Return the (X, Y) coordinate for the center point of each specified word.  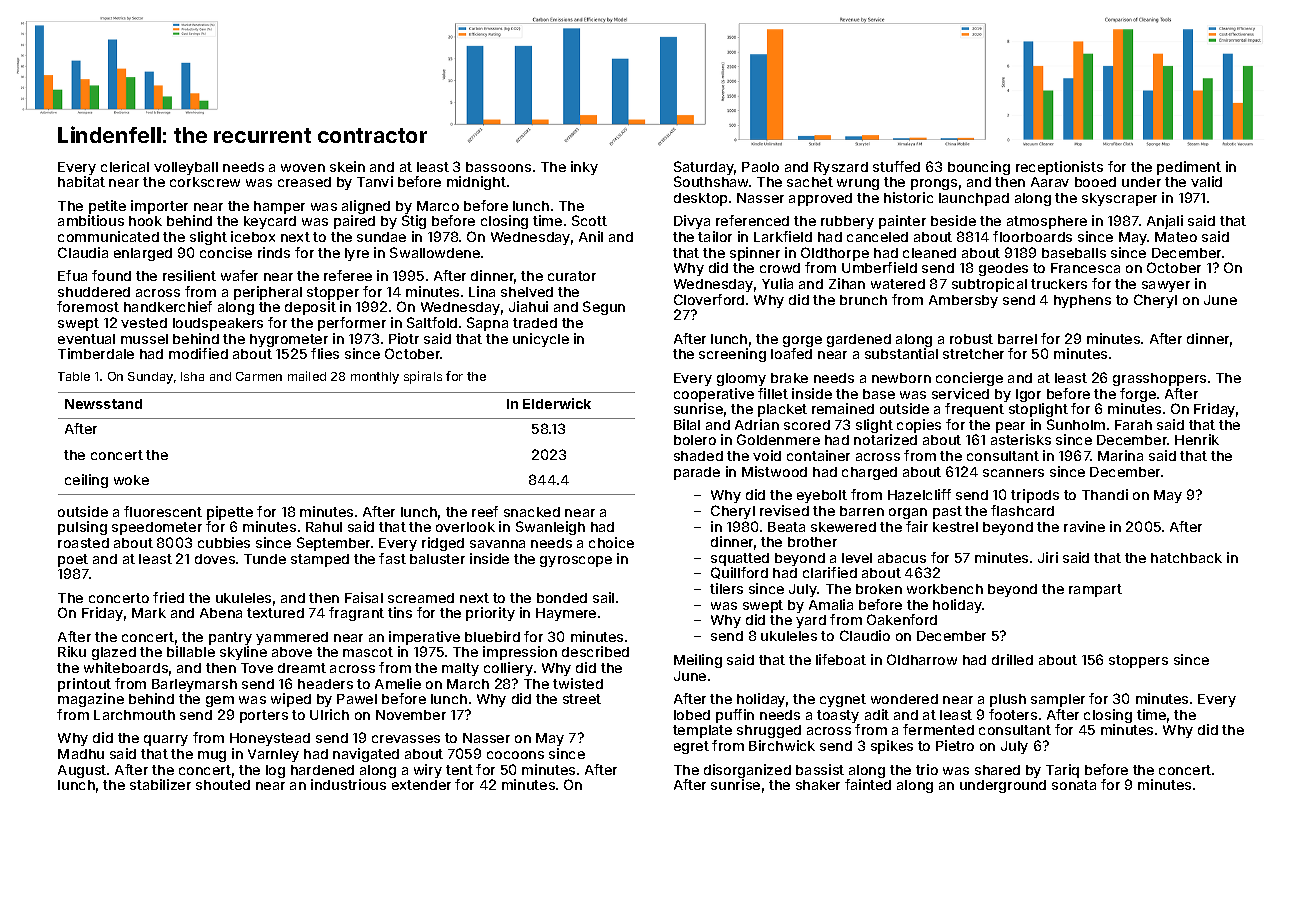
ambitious (91, 220)
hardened (322, 770)
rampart (1095, 590)
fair (917, 526)
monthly (375, 378)
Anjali (1165, 222)
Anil (591, 236)
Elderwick (557, 403)
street (582, 699)
